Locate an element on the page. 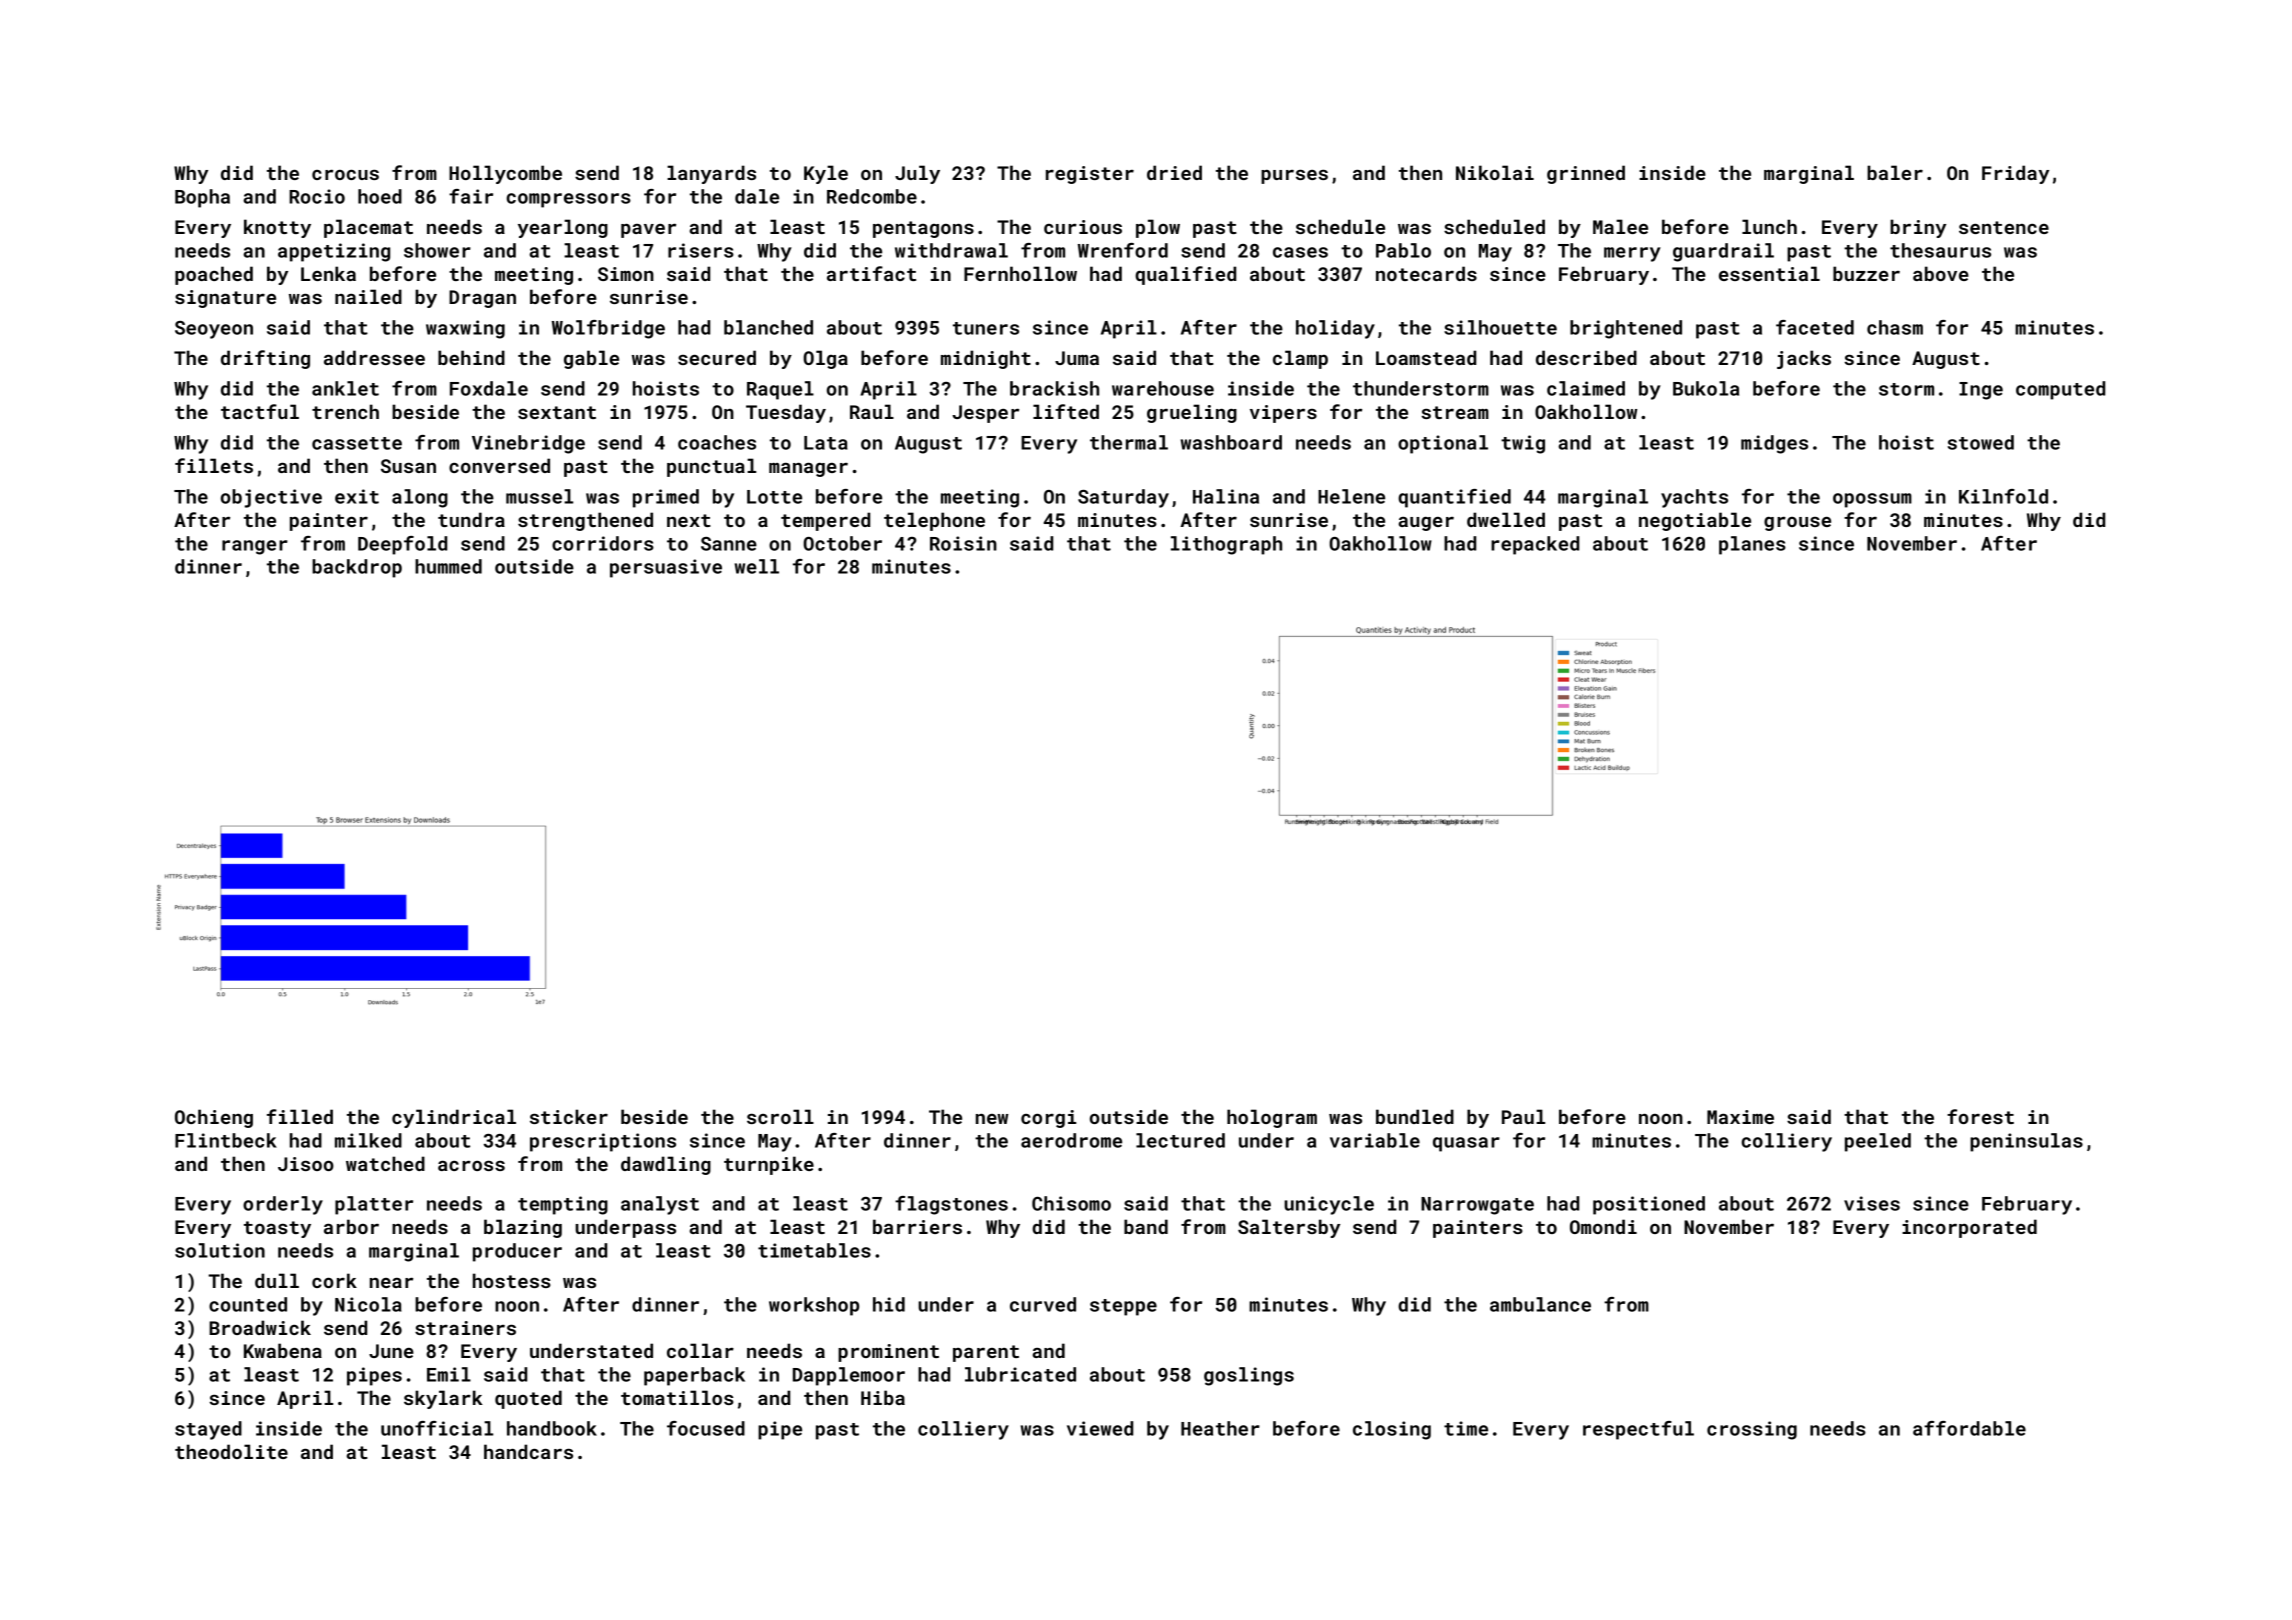 This document has height=1620, width=2292. chasm is located at coordinates (1895, 327).
